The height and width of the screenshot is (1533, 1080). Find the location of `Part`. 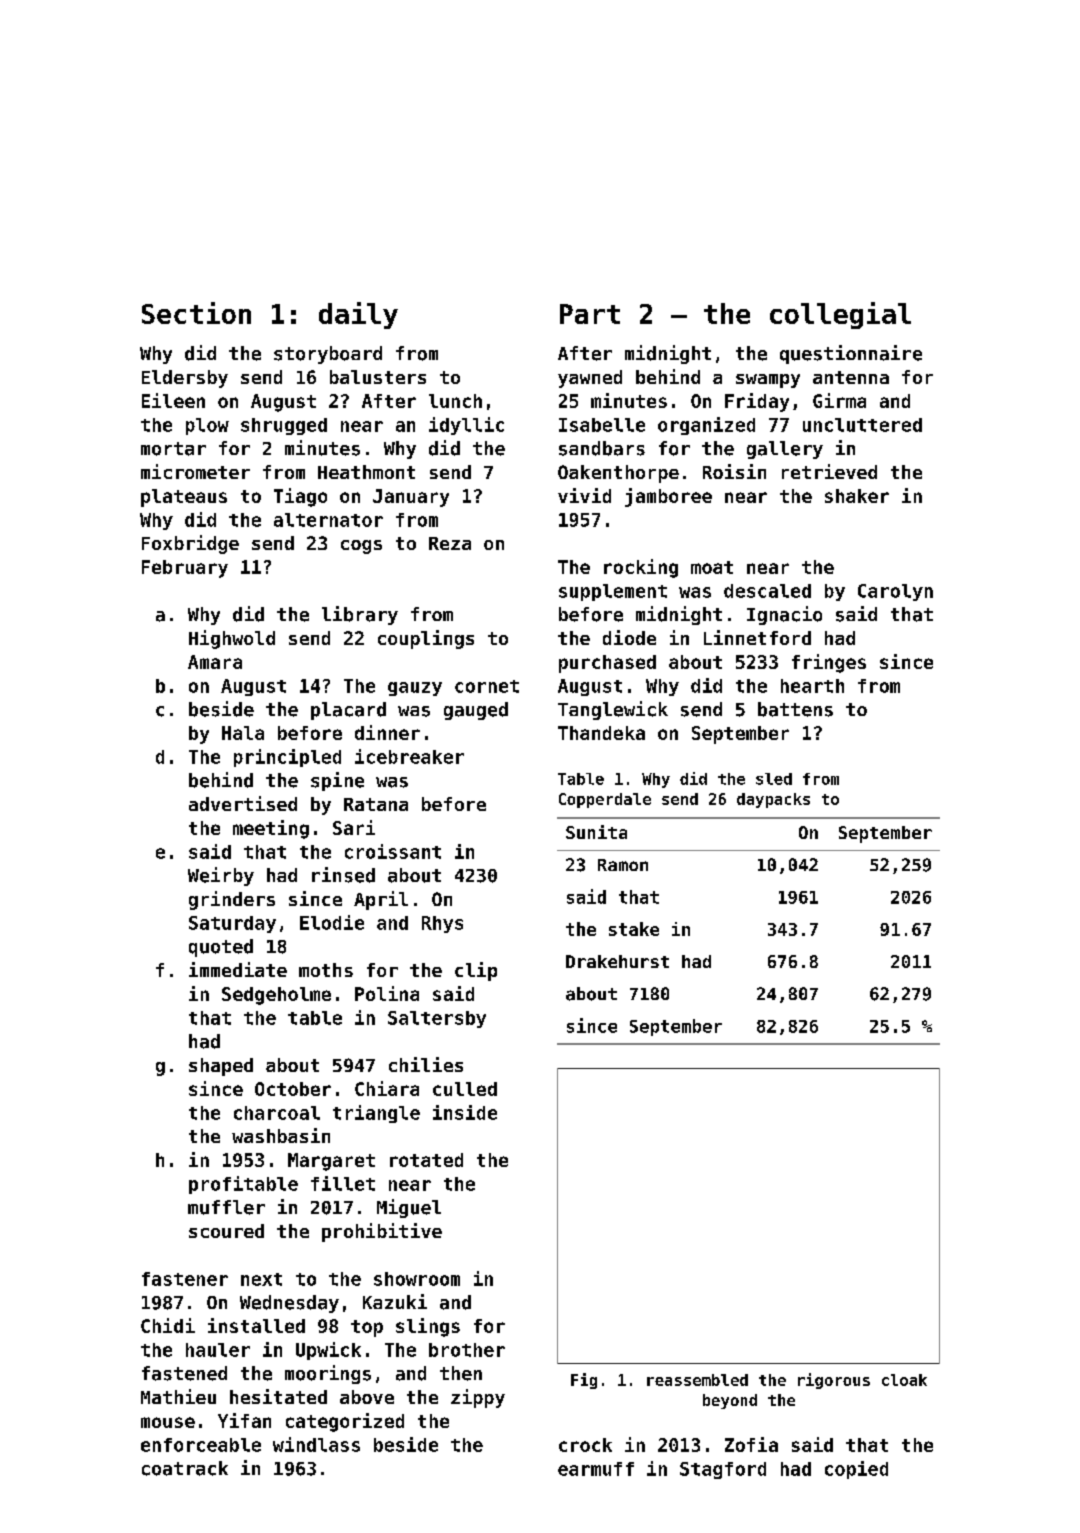

Part is located at coordinates (590, 314).
